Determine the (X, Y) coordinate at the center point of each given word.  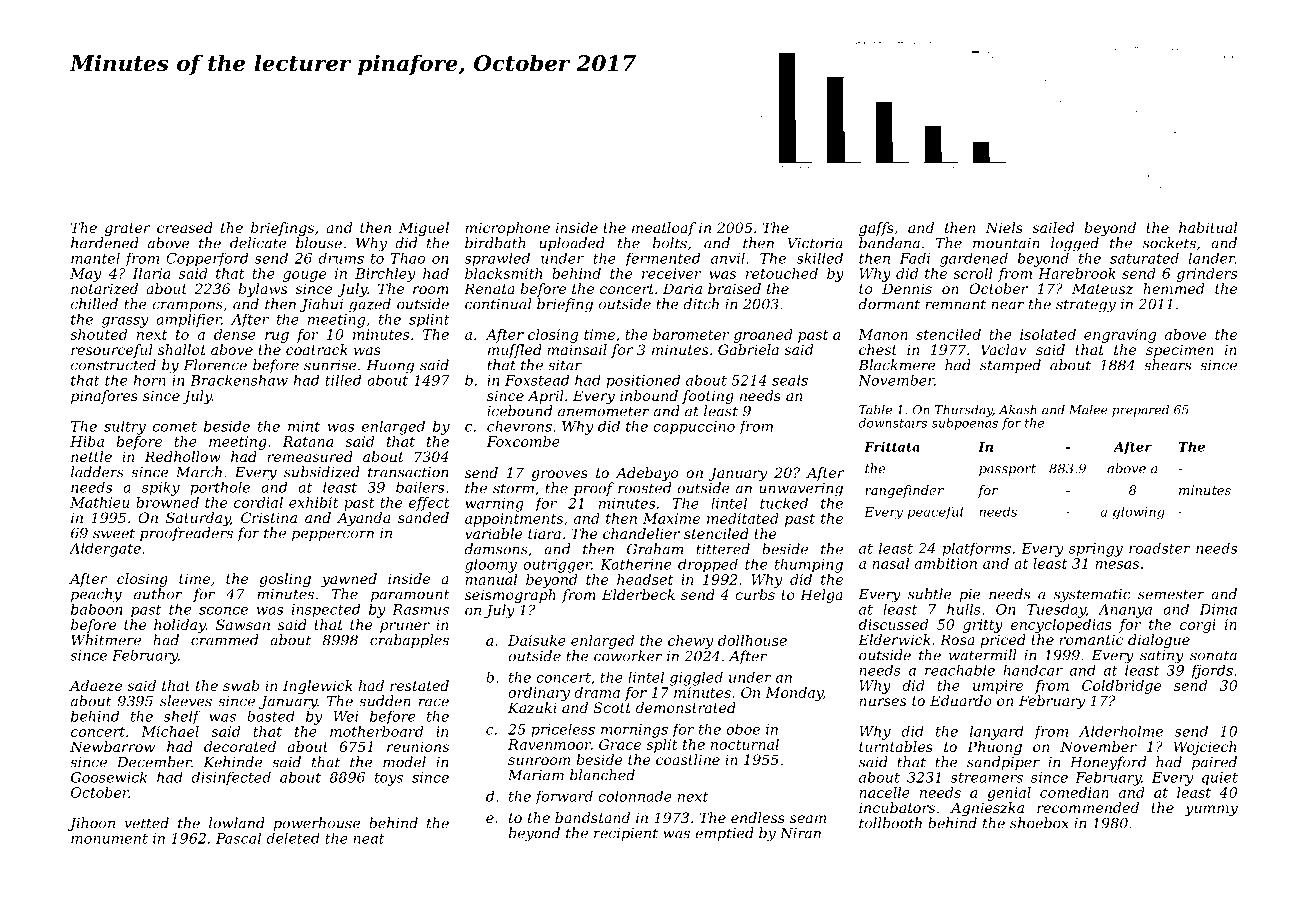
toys (389, 779)
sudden (385, 701)
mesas (1117, 565)
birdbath (495, 243)
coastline (688, 759)
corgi (1198, 626)
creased (185, 227)
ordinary (539, 694)
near (1007, 305)
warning (494, 505)
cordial (258, 502)
